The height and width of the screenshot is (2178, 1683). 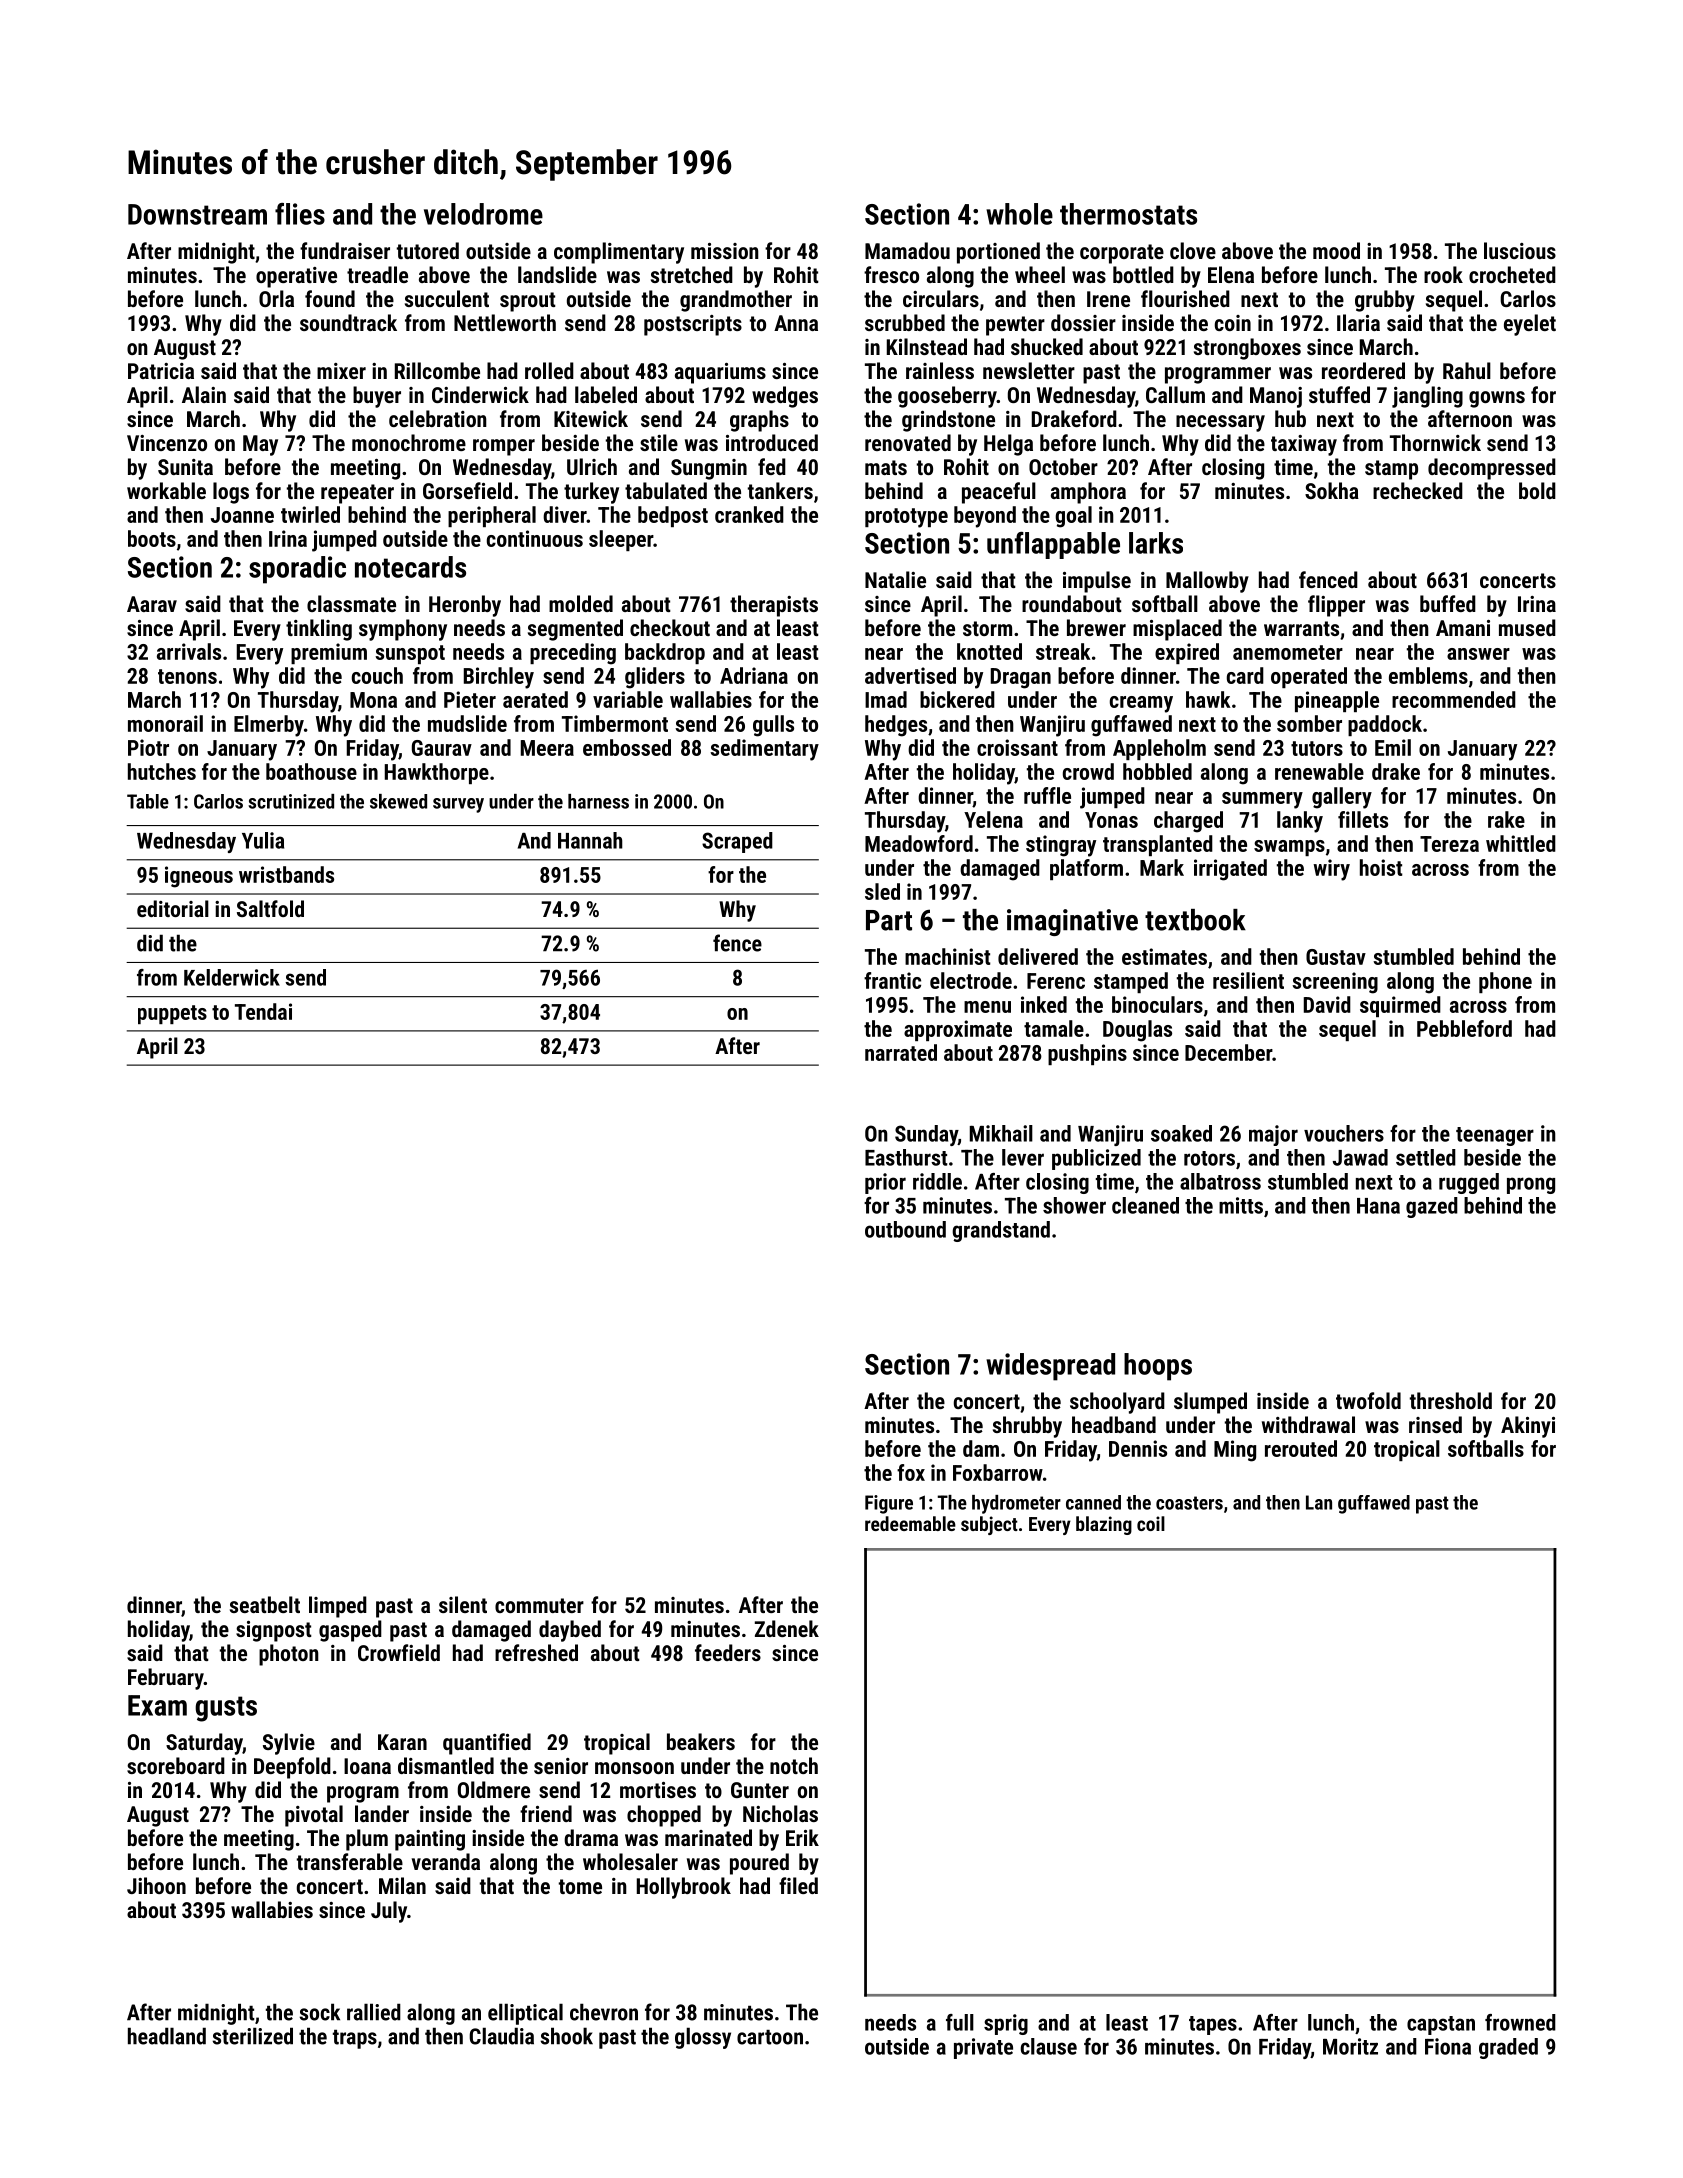 I want to click on velodrome, so click(x=483, y=214).
